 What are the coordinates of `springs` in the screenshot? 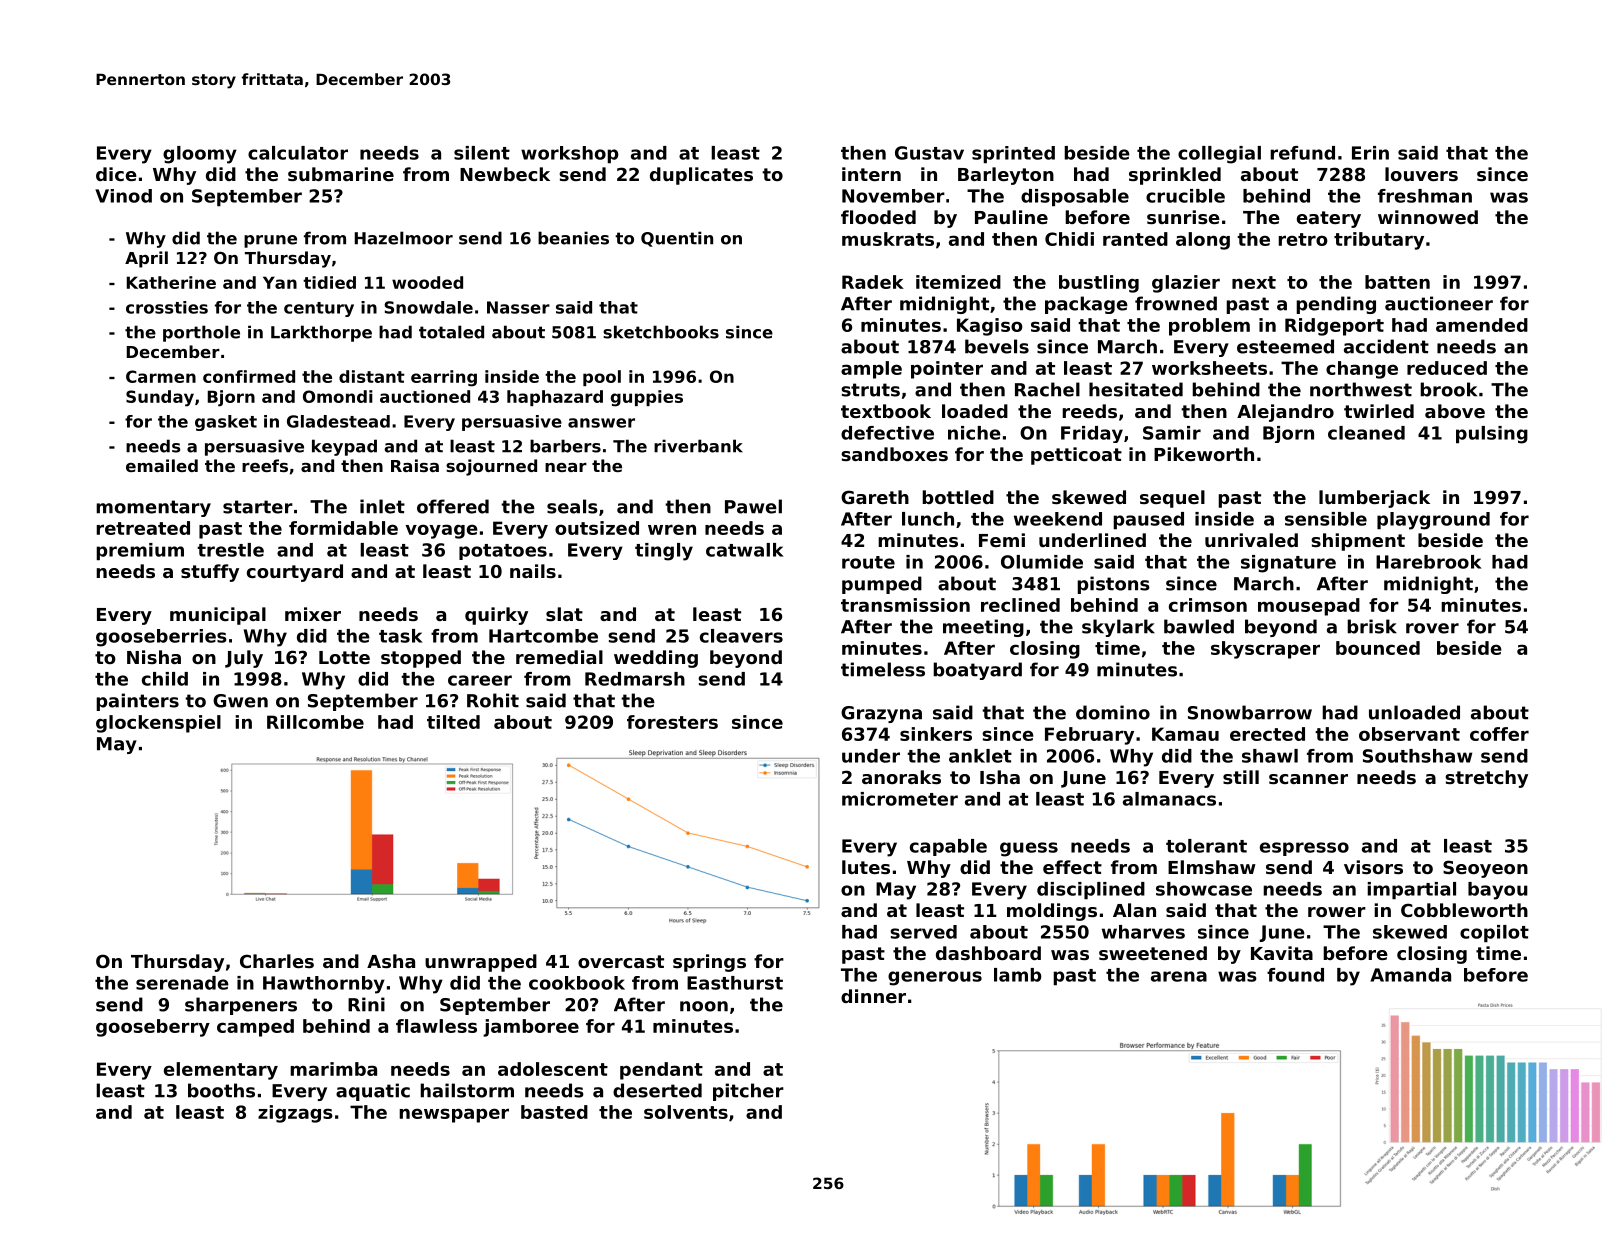 It's located at (709, 963).
